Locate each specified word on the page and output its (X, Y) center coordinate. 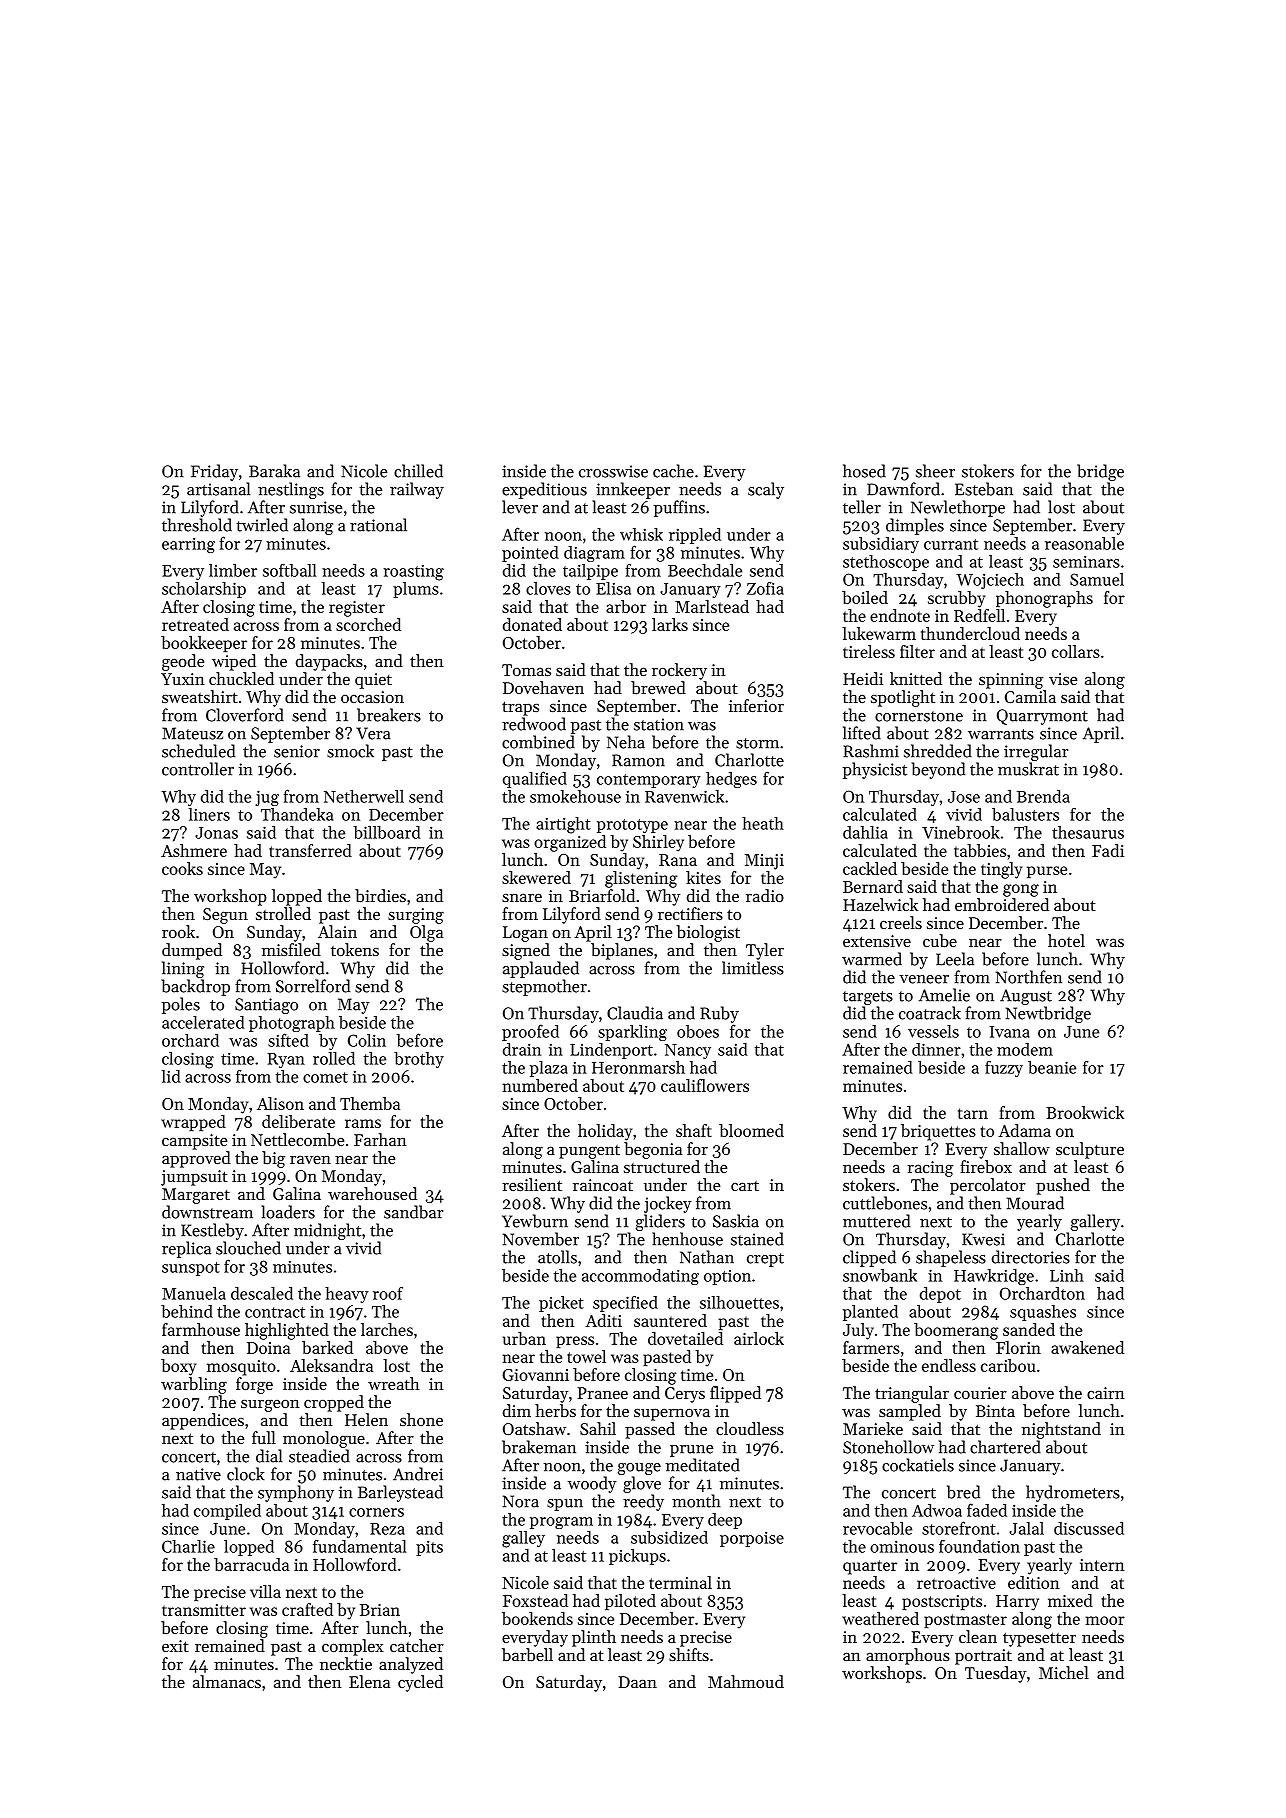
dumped (192, 951)
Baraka (274, 471)
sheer (935, 471)
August (1026, 997)
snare (522, 897)
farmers (871, 1347)
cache (673, 471)
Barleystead (400, 1493)
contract (275, 1312)
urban (524, 1338)
